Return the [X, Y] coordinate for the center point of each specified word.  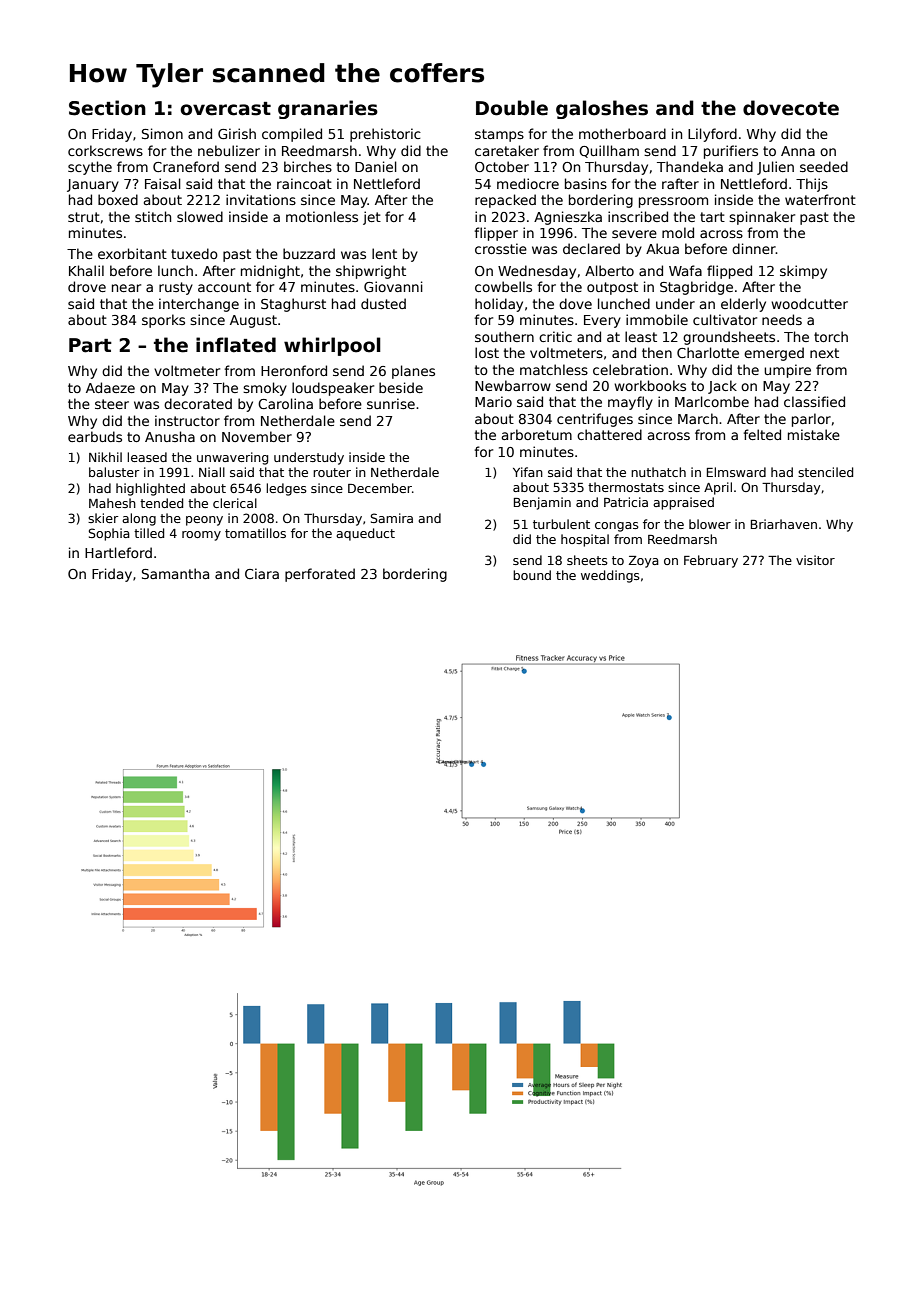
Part [90, 345]
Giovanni [393, 286]
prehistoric [385, 135]
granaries [328, 109]
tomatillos [255, 533]
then [657, 352]
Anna [798, 151]
